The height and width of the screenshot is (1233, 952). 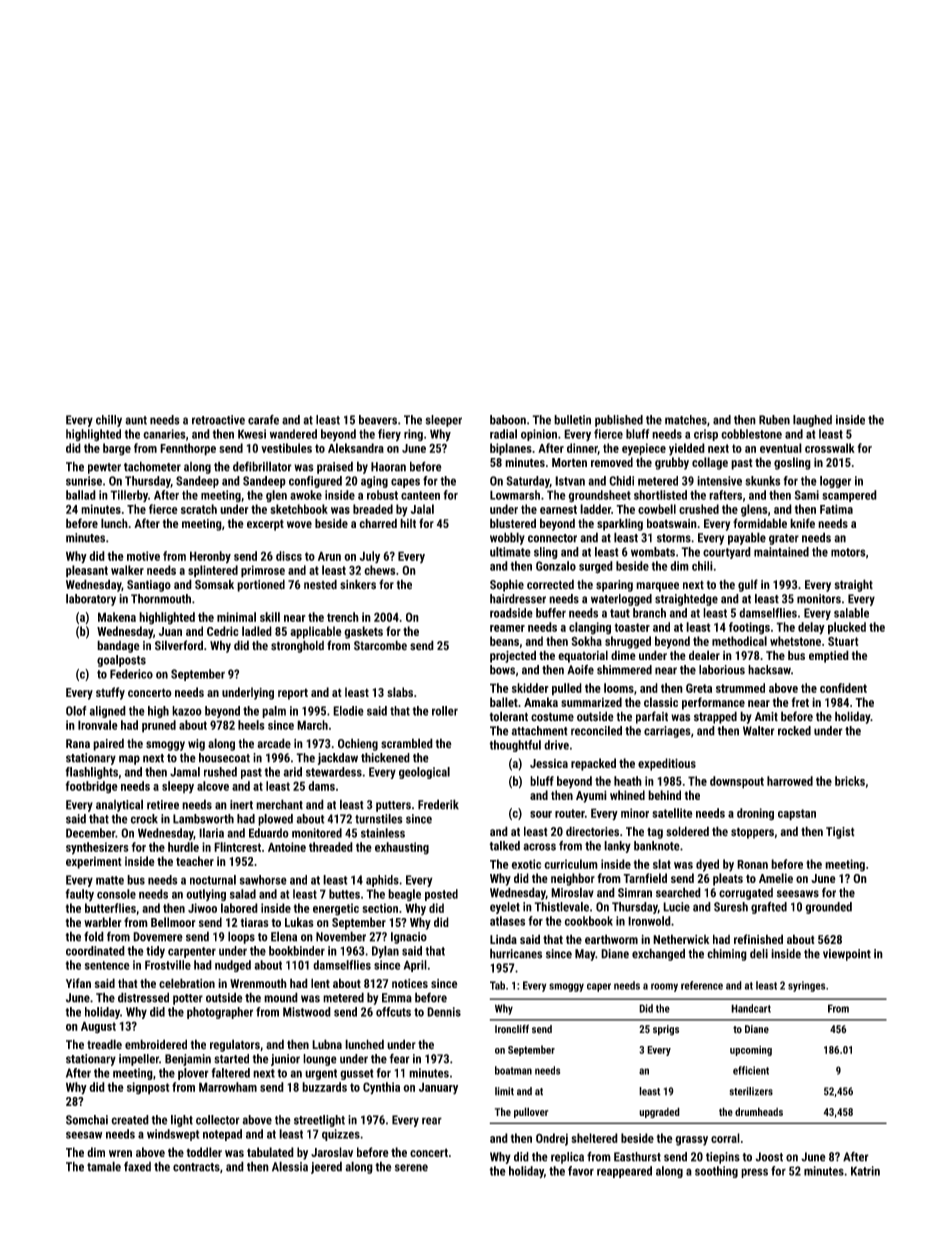 I want to click on behind, so click(x=664, y=795).
